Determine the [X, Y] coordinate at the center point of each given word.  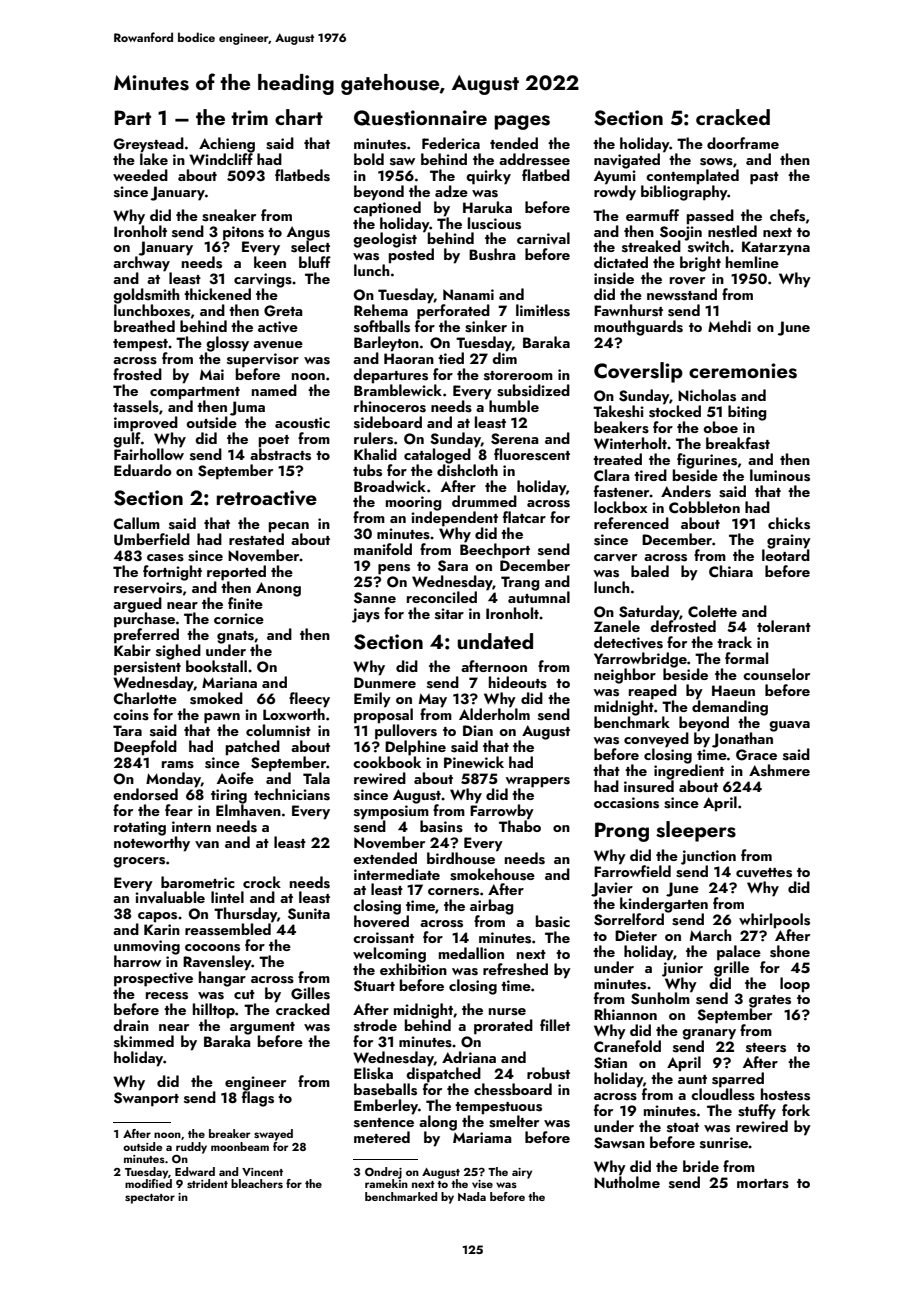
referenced [631, 523]
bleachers [257, 1183]
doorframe [743, 143]
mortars [763, 1184]
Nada [472, 1196]
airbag [492, 907]
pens [394, 569]
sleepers [696, 831]
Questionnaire [420, 118]
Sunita [309, 914]
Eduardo [143, 470]
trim [249, 117]
